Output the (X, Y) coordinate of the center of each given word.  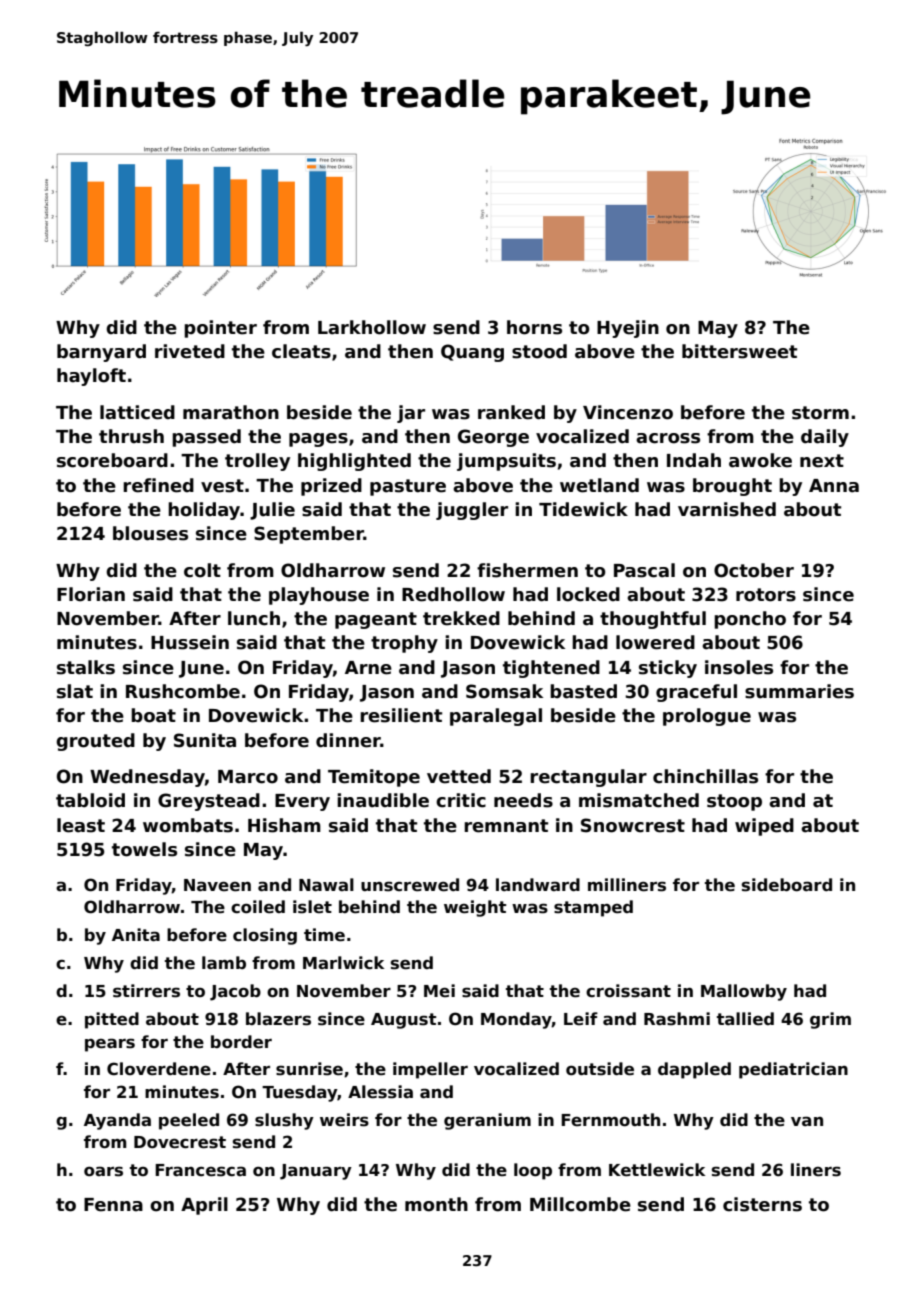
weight (475, 908)
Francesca (200, 1170)
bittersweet (739, 351)
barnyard (101, 353)
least (81, 825)
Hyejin (628, 329)
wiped (764, 827)
